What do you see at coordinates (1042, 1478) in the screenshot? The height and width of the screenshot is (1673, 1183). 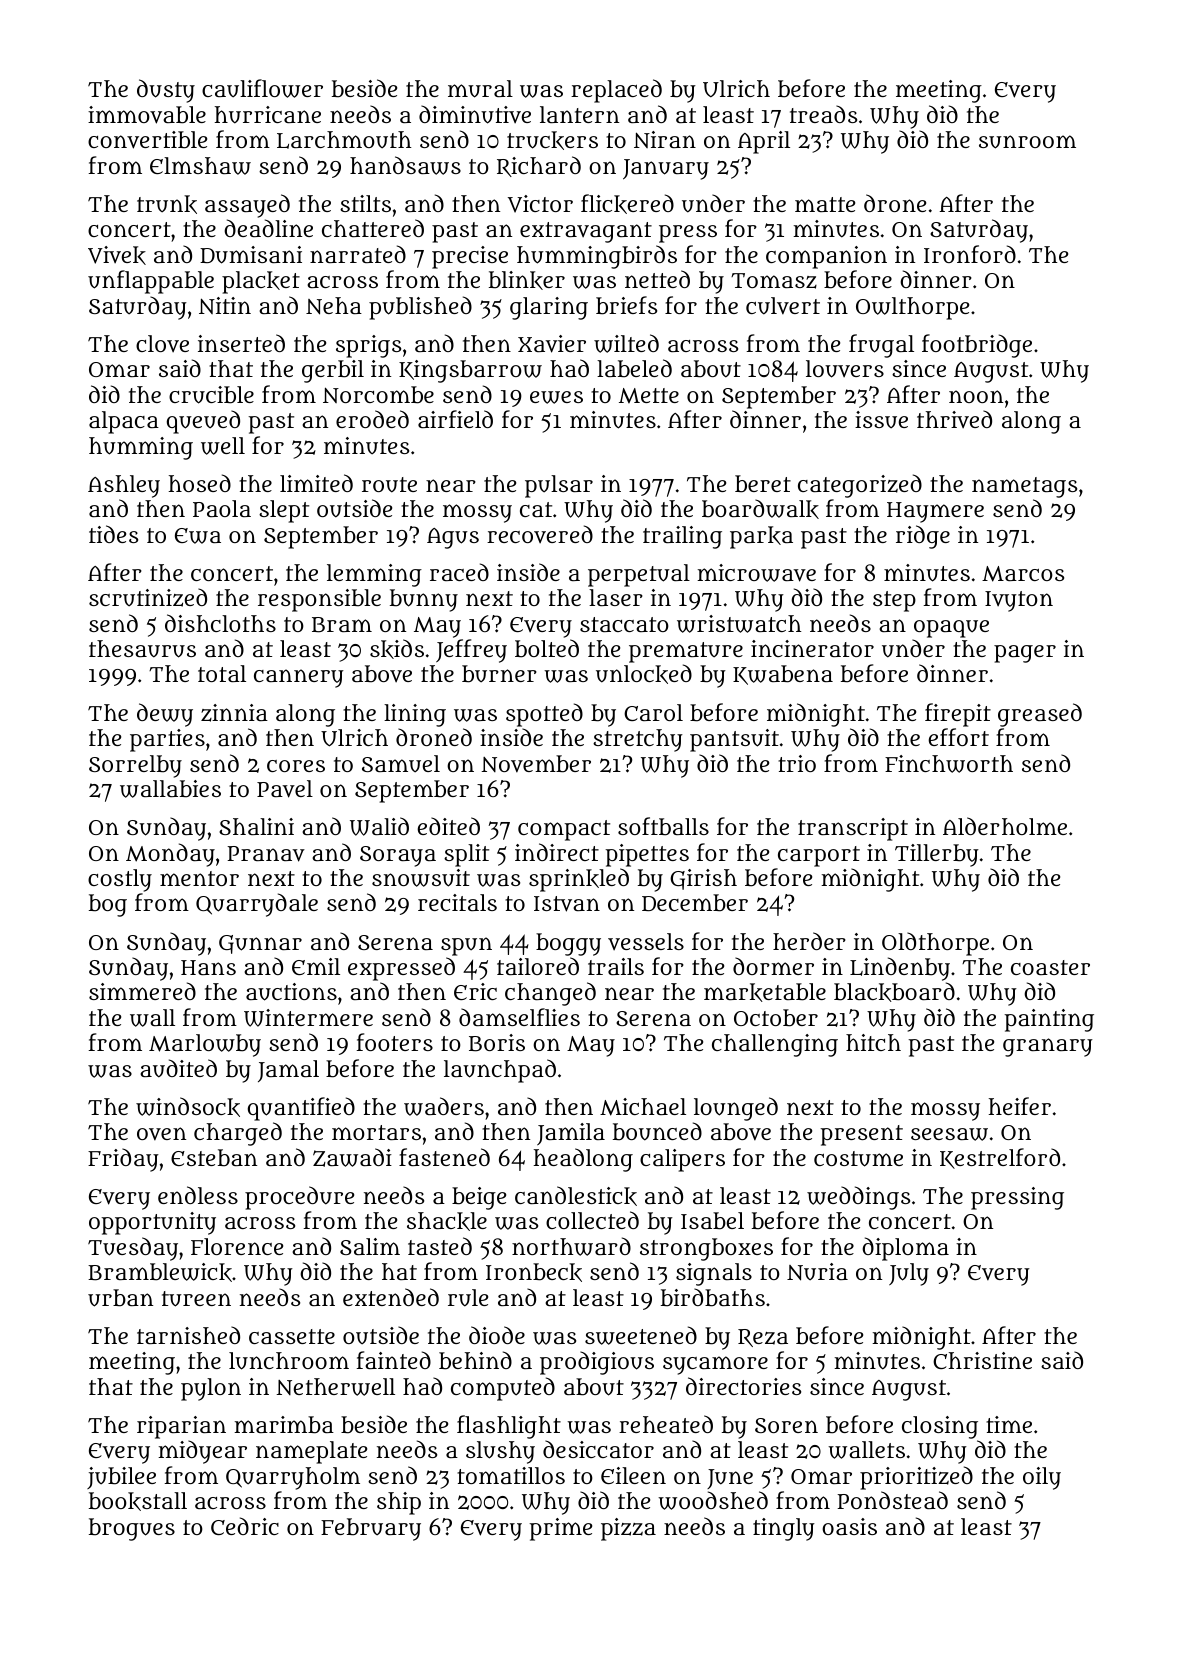 I see `oily` at bounding box center [1042, 1478].
